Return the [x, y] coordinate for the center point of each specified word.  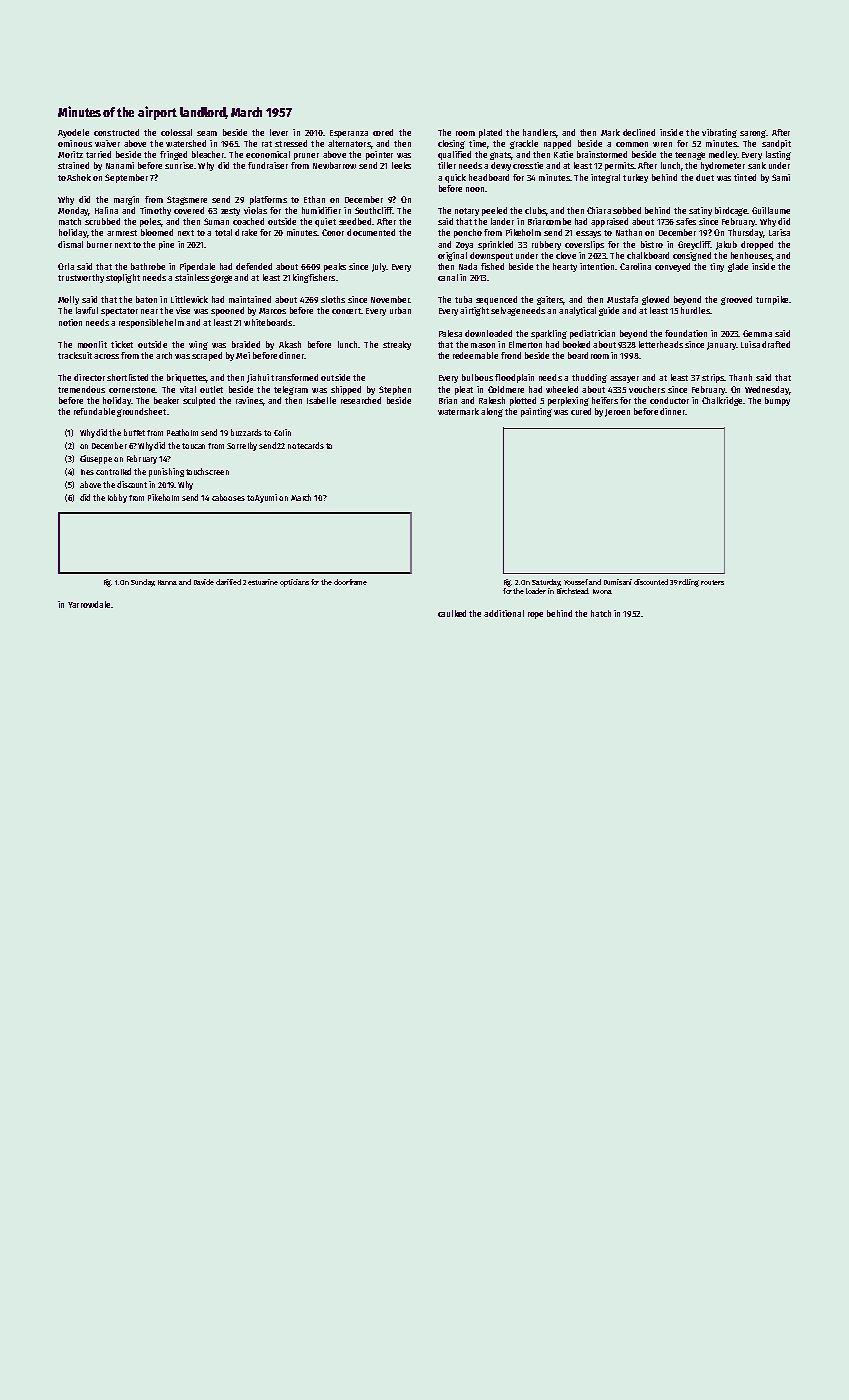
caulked [452, 613]
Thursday [745, 233]
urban [400, 310]
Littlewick [189, 299]
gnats [500, 156]
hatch [601, 613]
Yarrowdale [89, 604]
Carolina [635, 266]
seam [207, 133]
